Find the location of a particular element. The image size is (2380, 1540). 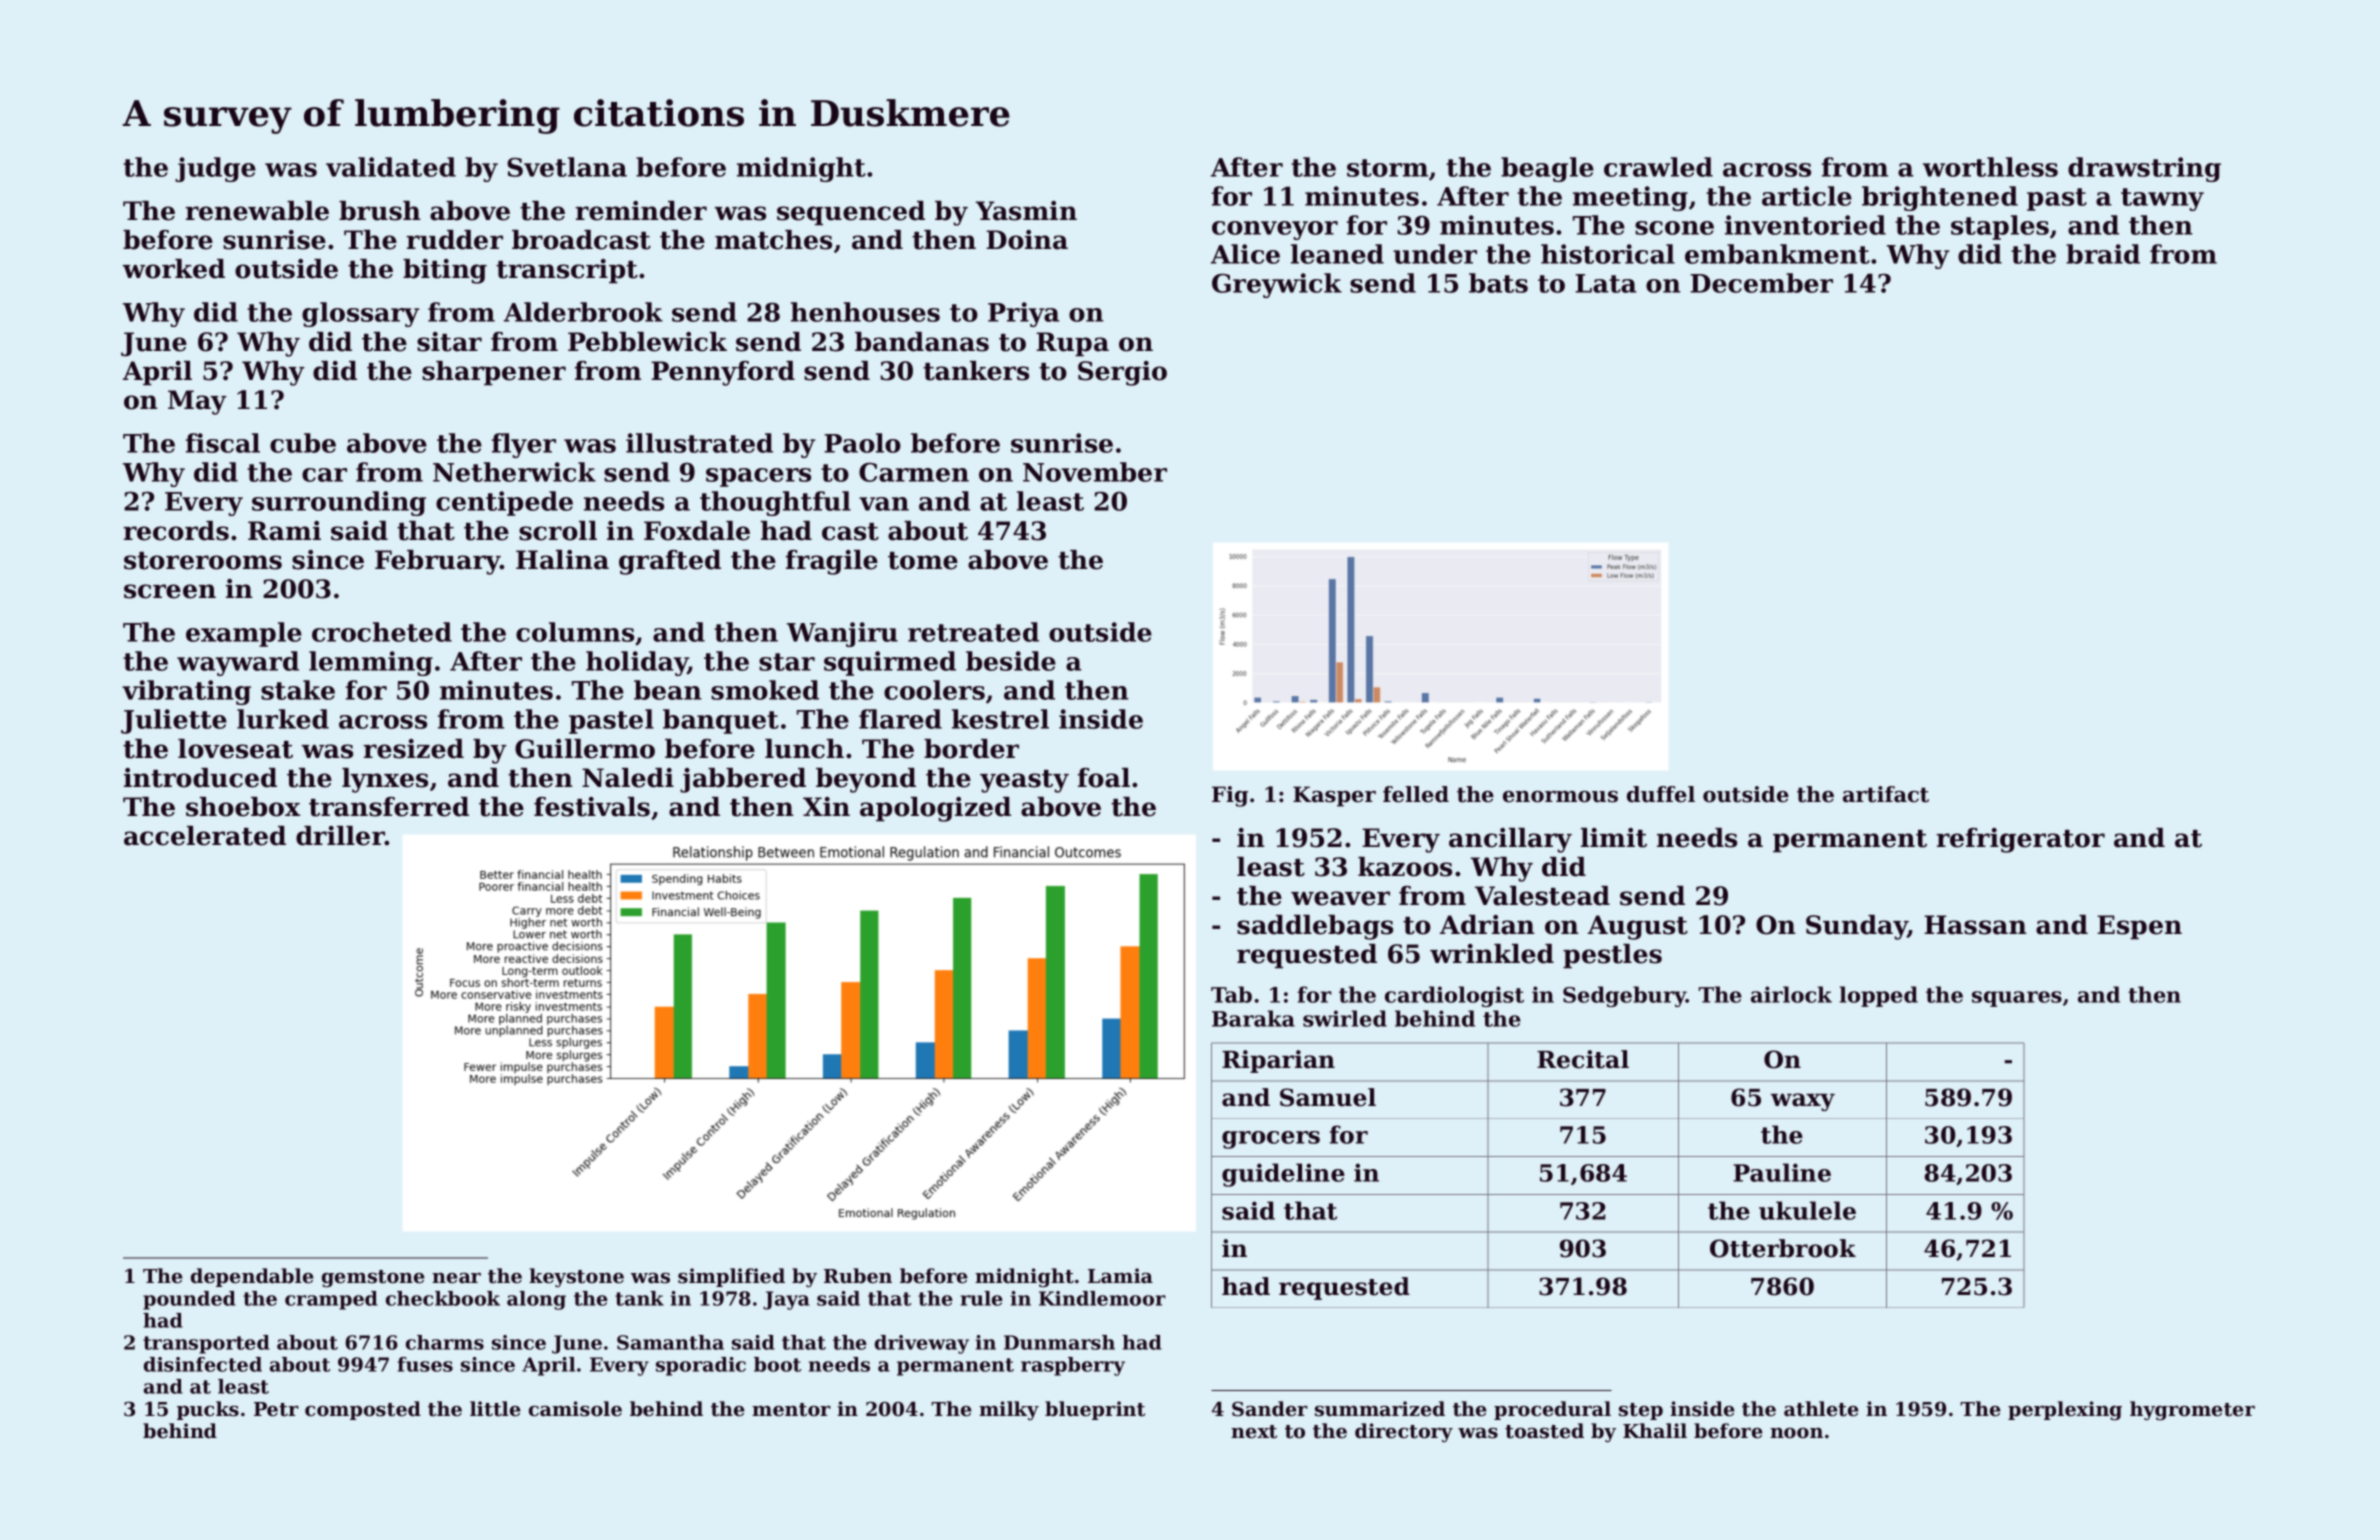

Otterbrook is located at coordinates (1783, 1248).
